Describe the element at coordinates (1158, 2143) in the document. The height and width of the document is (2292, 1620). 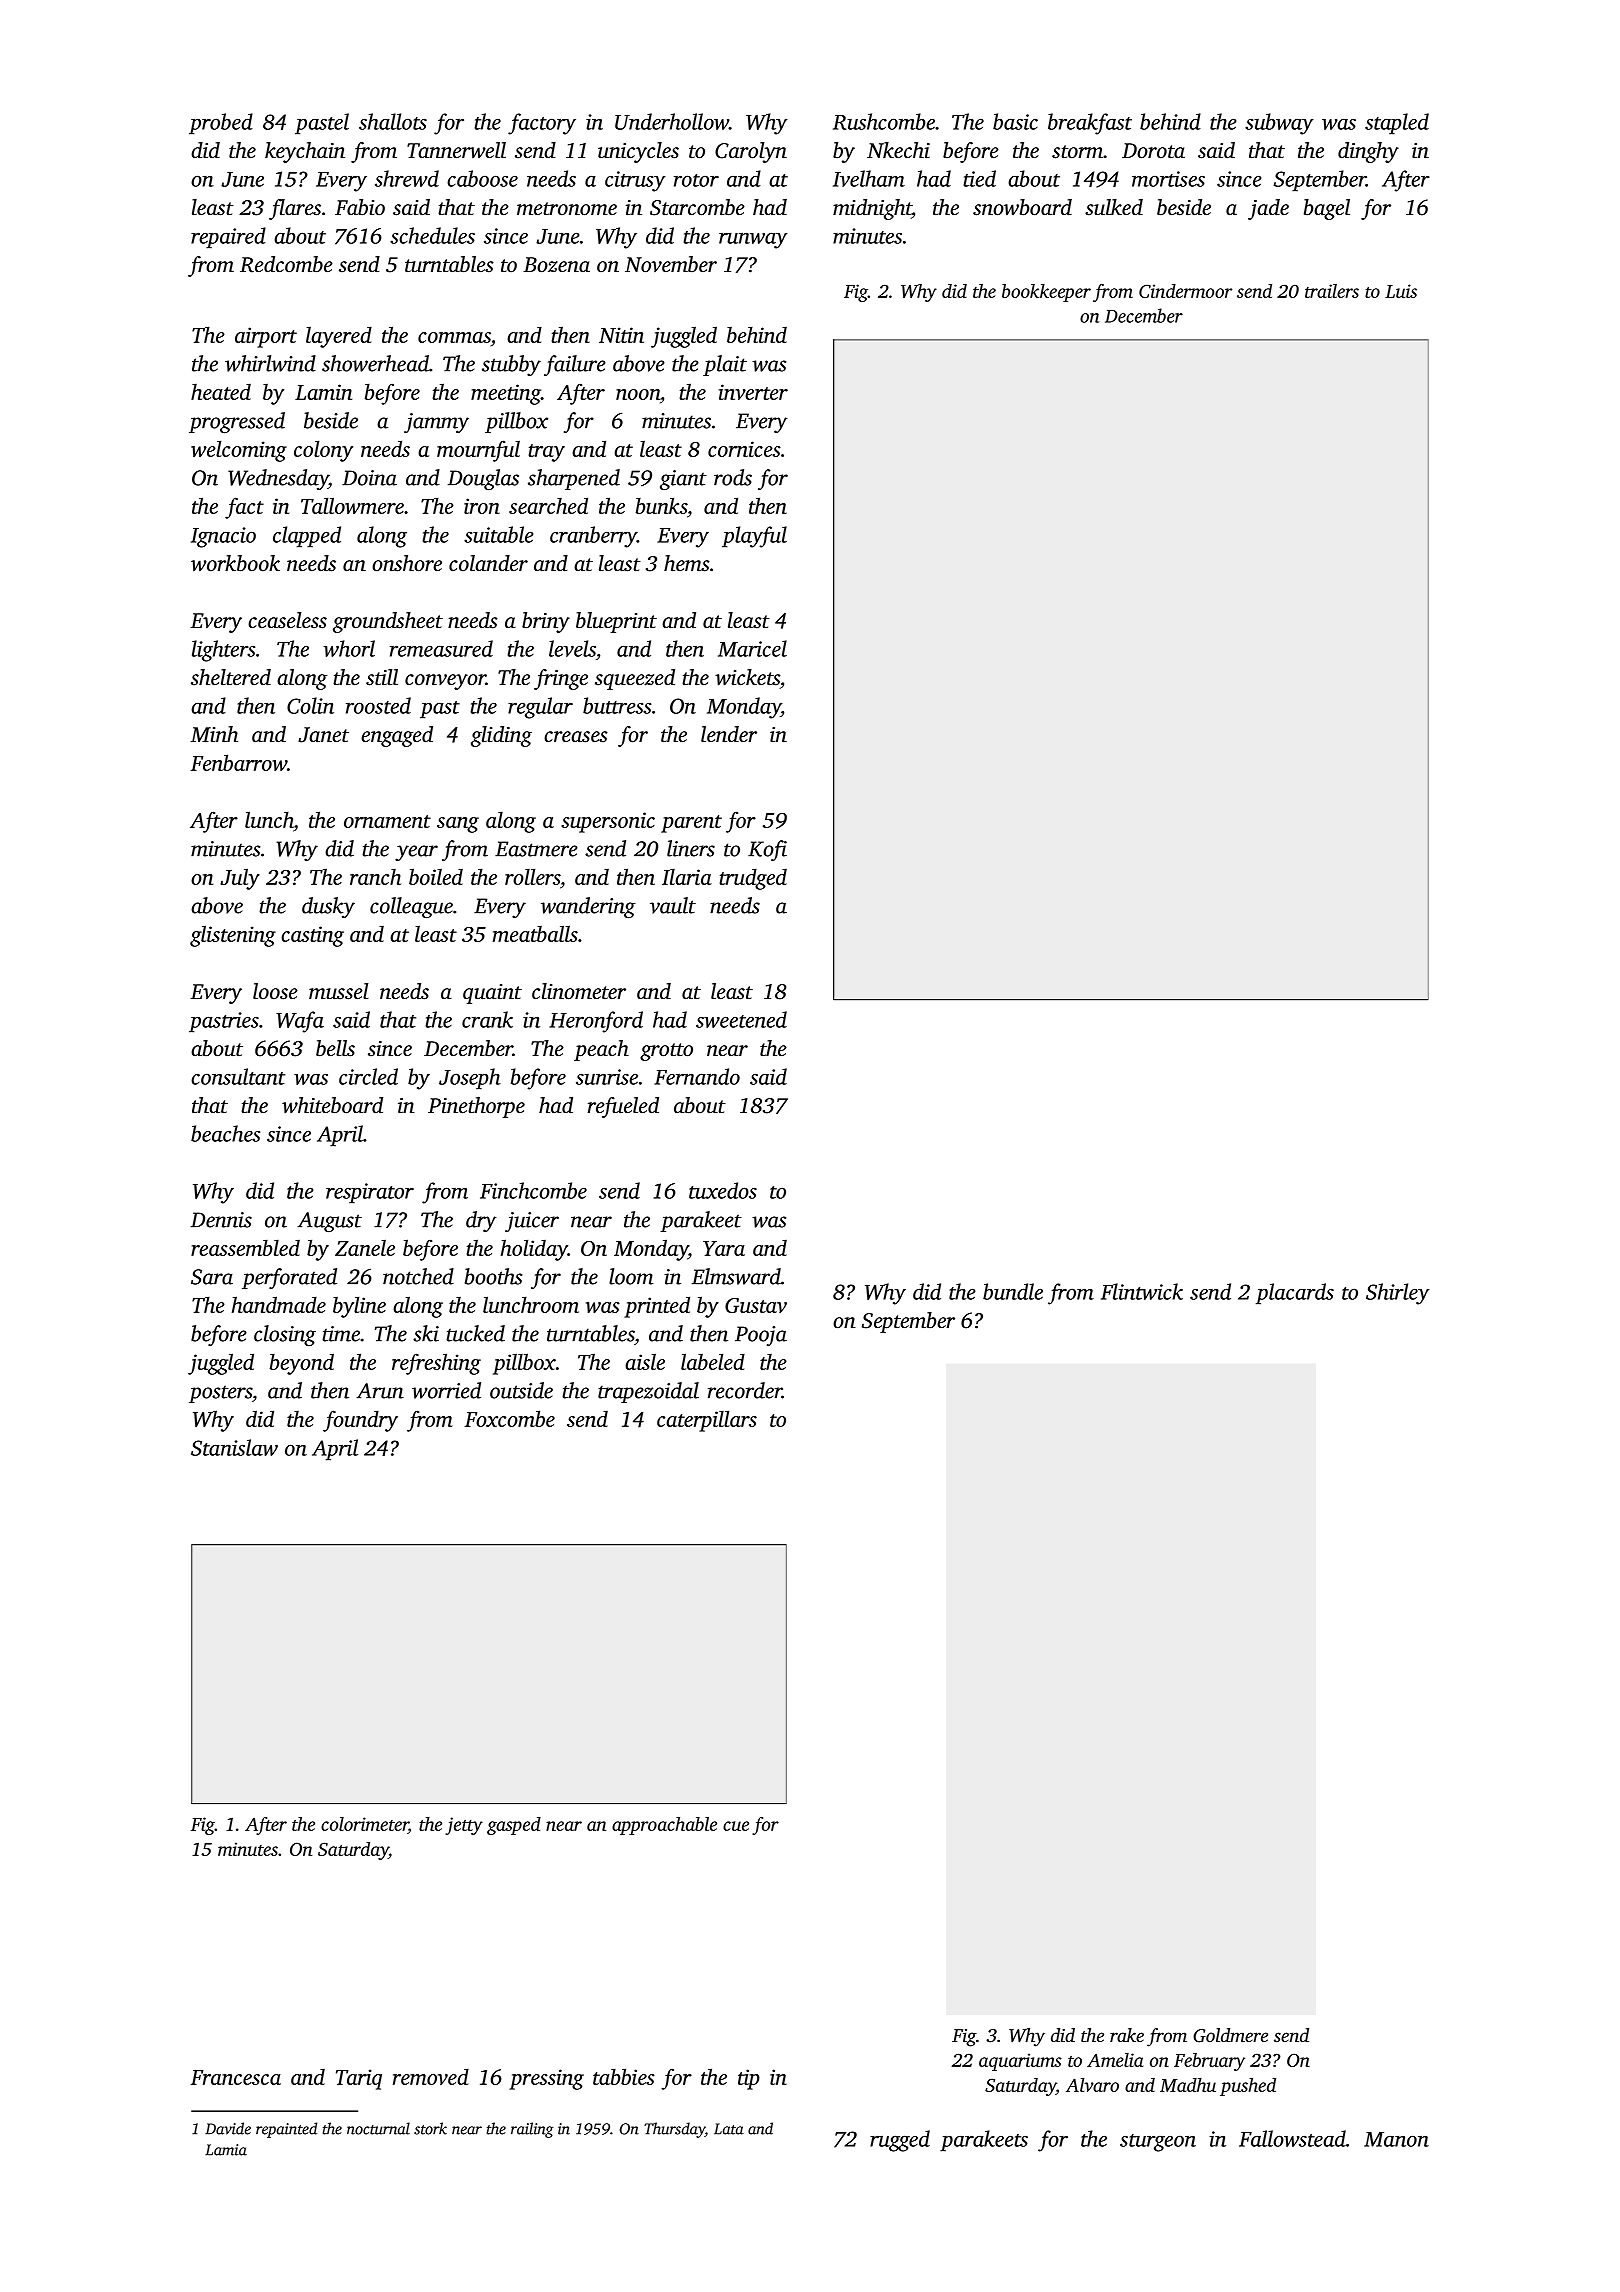
I see `sturgeon` at that location.
